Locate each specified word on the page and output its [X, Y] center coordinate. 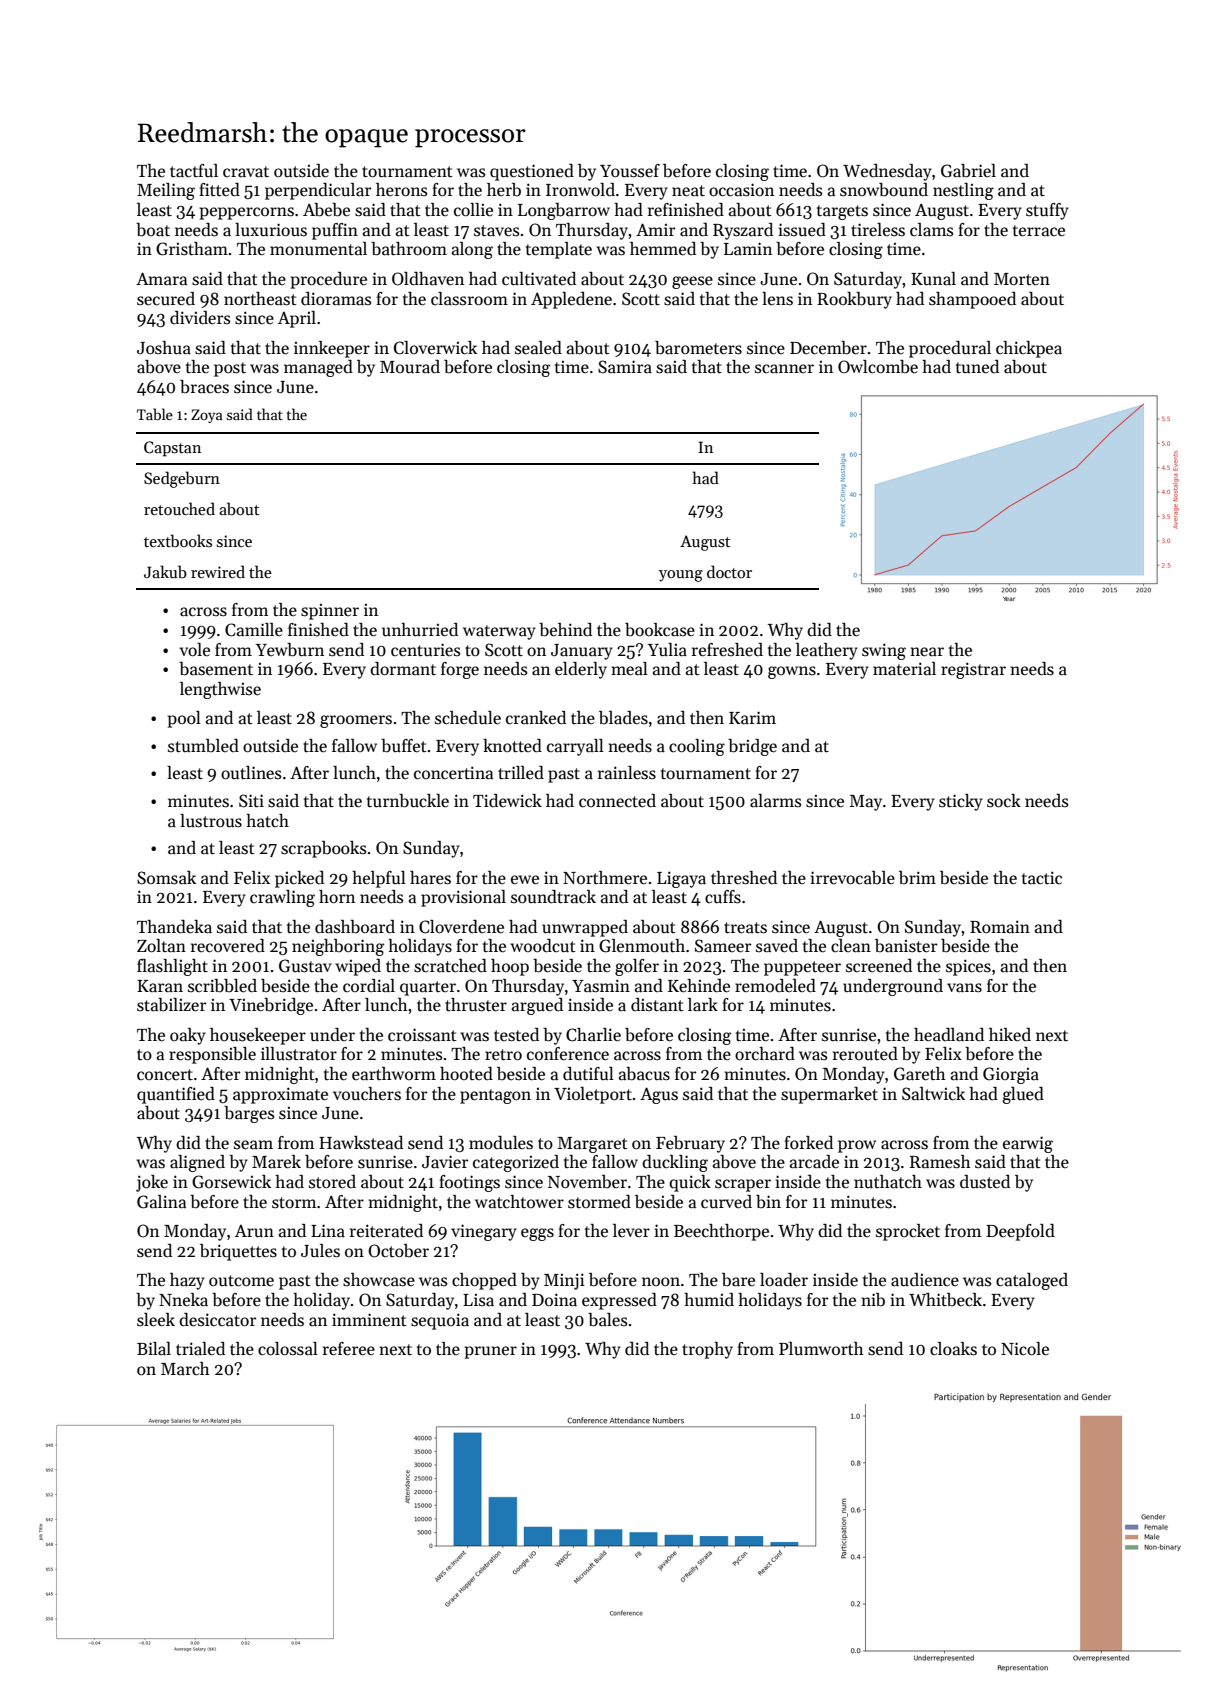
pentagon [495, 1096]
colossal [288, 1349]
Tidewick [507, 800]
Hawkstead [361, 1143]
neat [688, 191]
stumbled [203, 746]
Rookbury [854, 300]
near [927, 652]
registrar [973, 670]
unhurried [420, 630]
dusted [985, 1182]
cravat [246, 171]
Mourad [410, 367]
